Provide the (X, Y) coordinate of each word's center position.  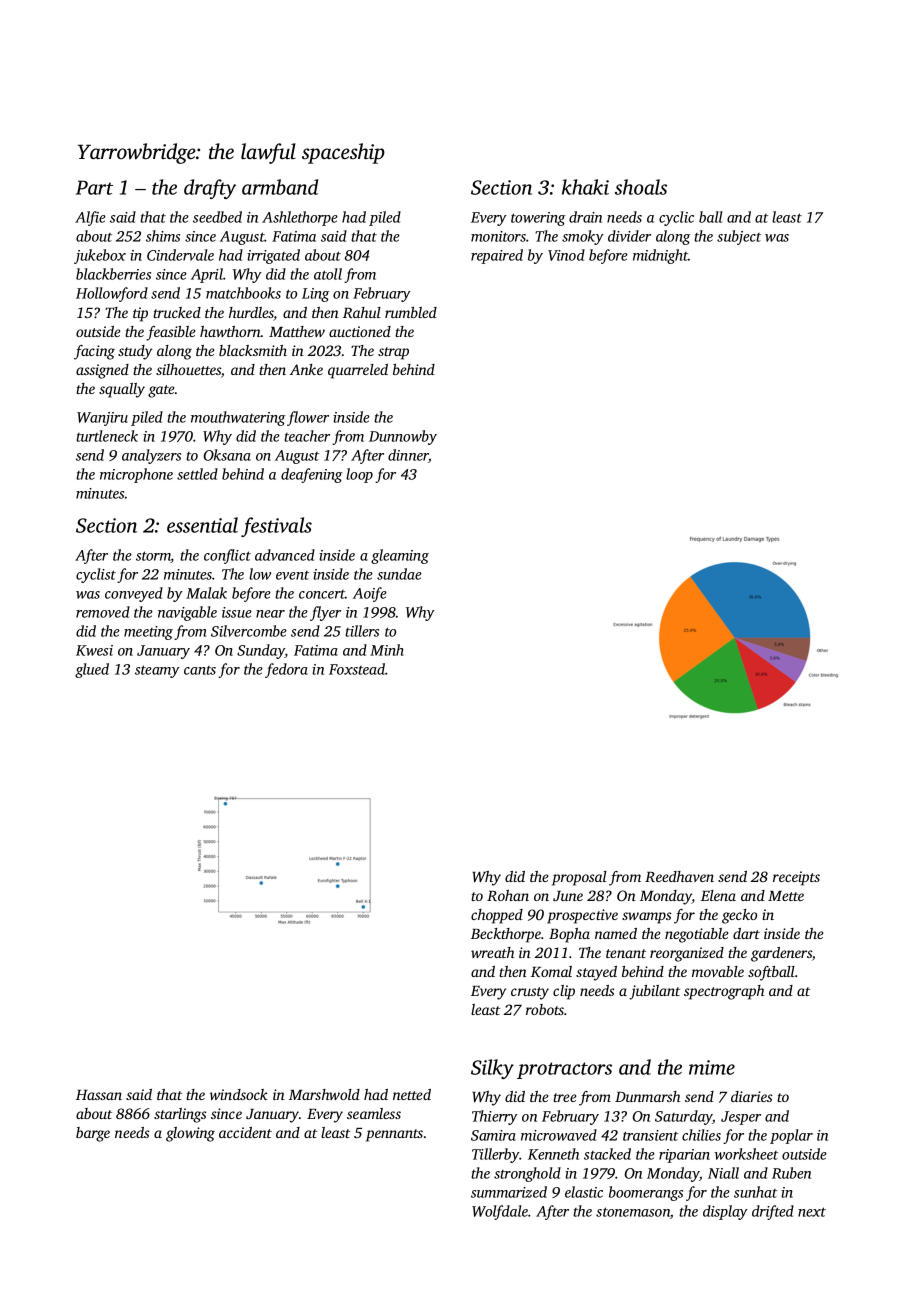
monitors (498, 236)
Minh (387, 650)
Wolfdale (500, 1212)
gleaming (400, 556)
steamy (157, 671)
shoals (641, 187)
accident (245, 1132)
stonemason (633, 1212)
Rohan (508, 895)
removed (103, 612)
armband (280, 187)
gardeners (781, 954)
